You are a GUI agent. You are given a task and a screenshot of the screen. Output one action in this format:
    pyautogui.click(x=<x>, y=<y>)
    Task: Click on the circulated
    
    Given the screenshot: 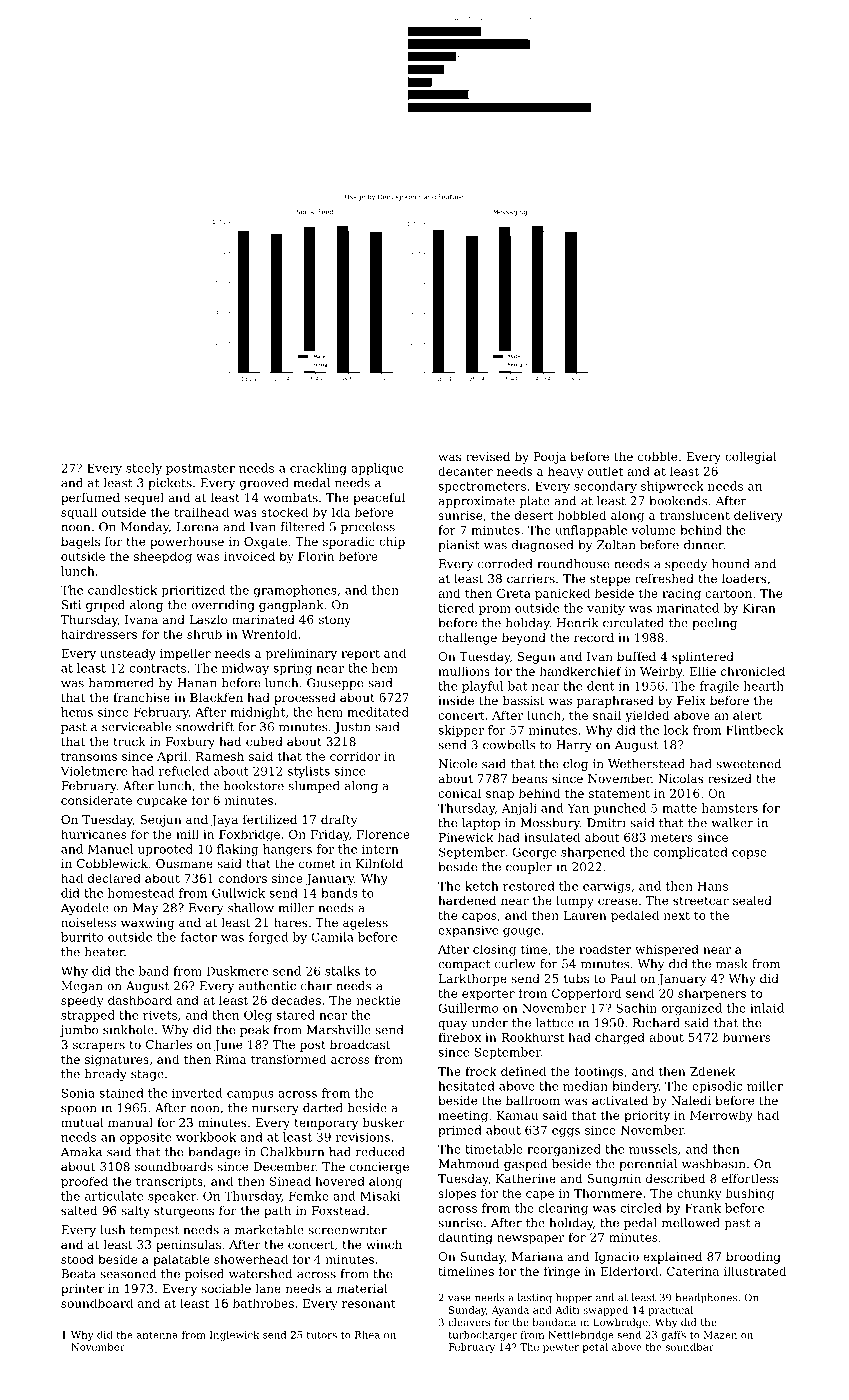 What is the action you would take?
    pyautogui.click(x=633, y=623)
